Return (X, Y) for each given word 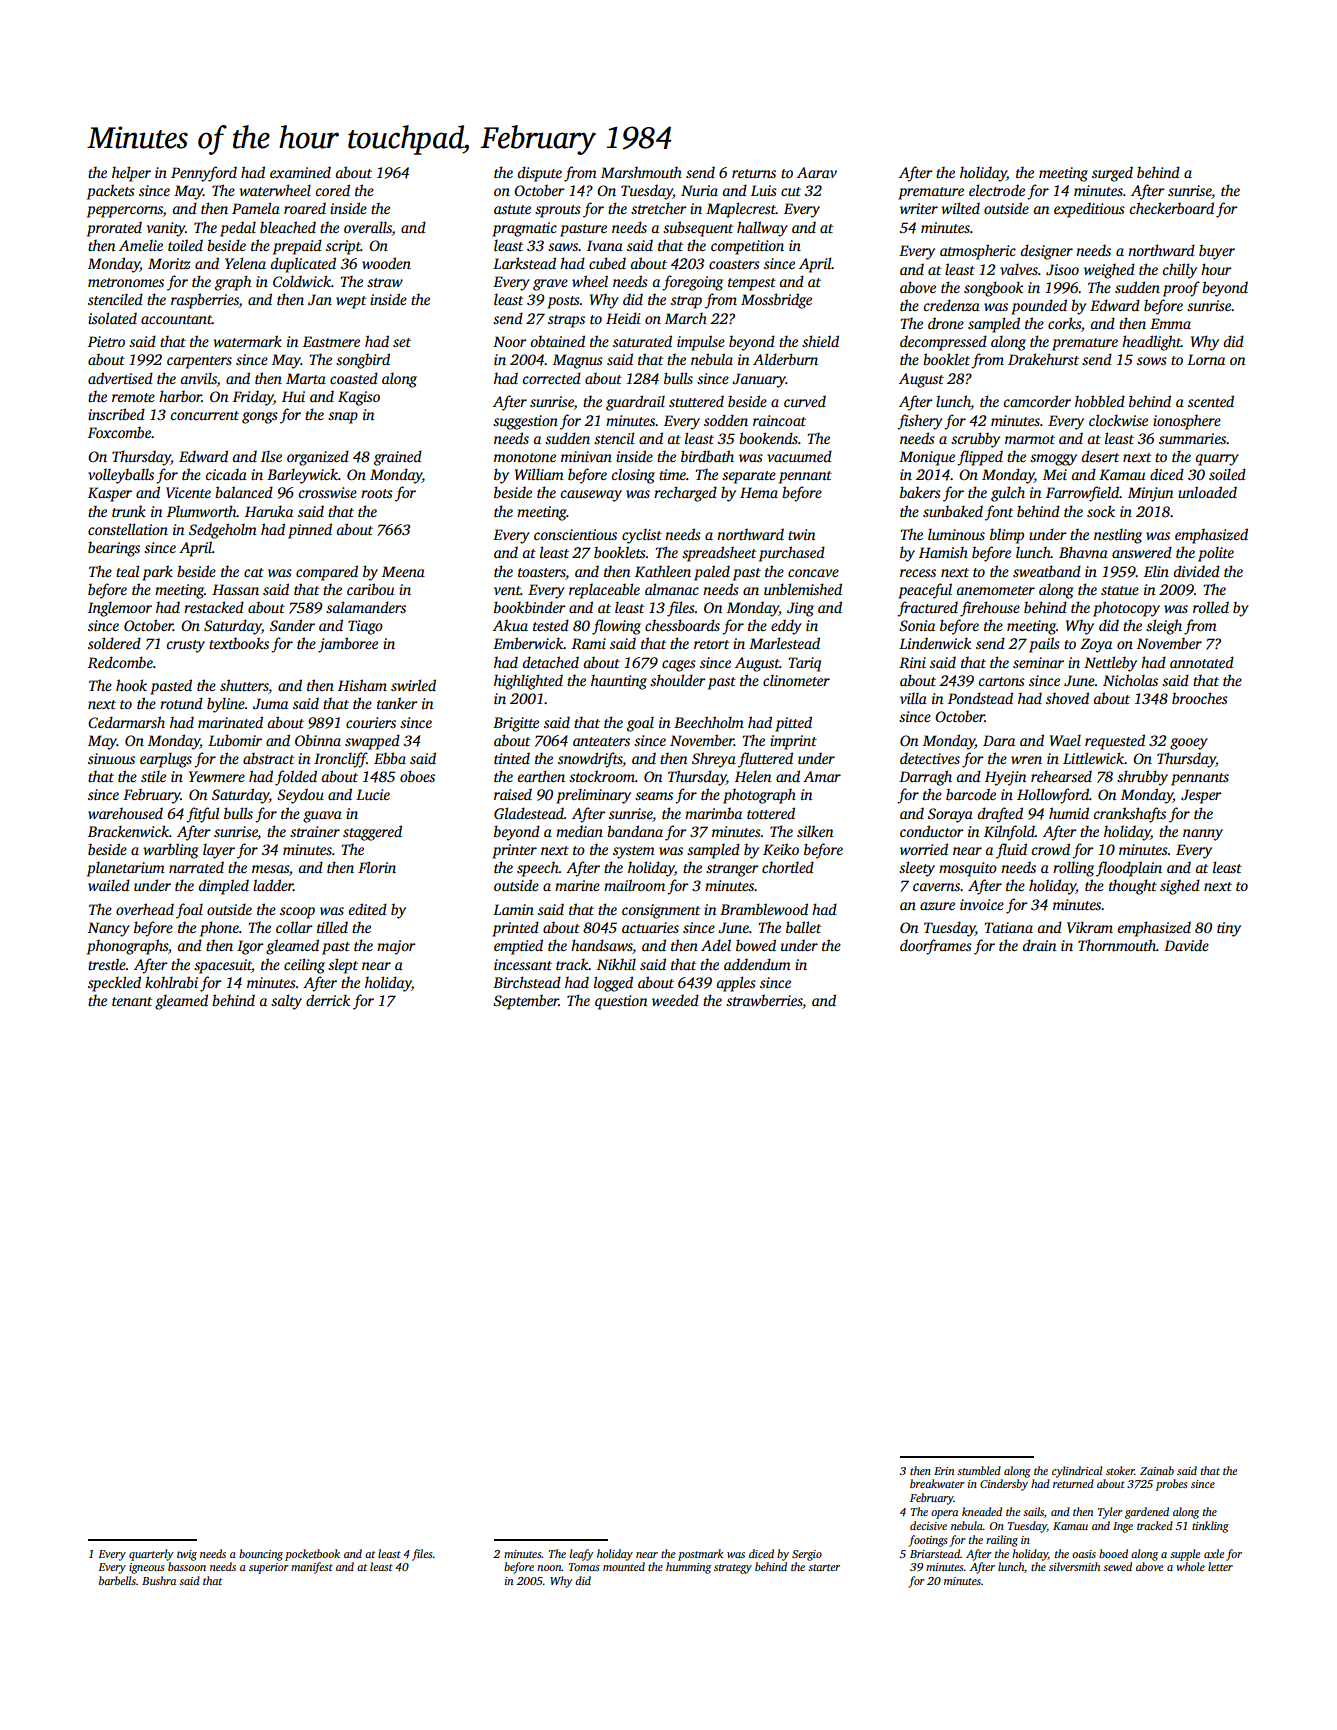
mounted (624, 1566)
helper (131, 174)
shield (820, 341)
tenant (132, 1001)
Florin (377, 867)
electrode (997, 190)
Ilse (271, 456)
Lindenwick (935, 643)
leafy (581, 1555)
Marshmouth (641, 172)
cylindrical (1077, 1472)
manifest (312, 1568)
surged (1112, 174)
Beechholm (709, 722)
